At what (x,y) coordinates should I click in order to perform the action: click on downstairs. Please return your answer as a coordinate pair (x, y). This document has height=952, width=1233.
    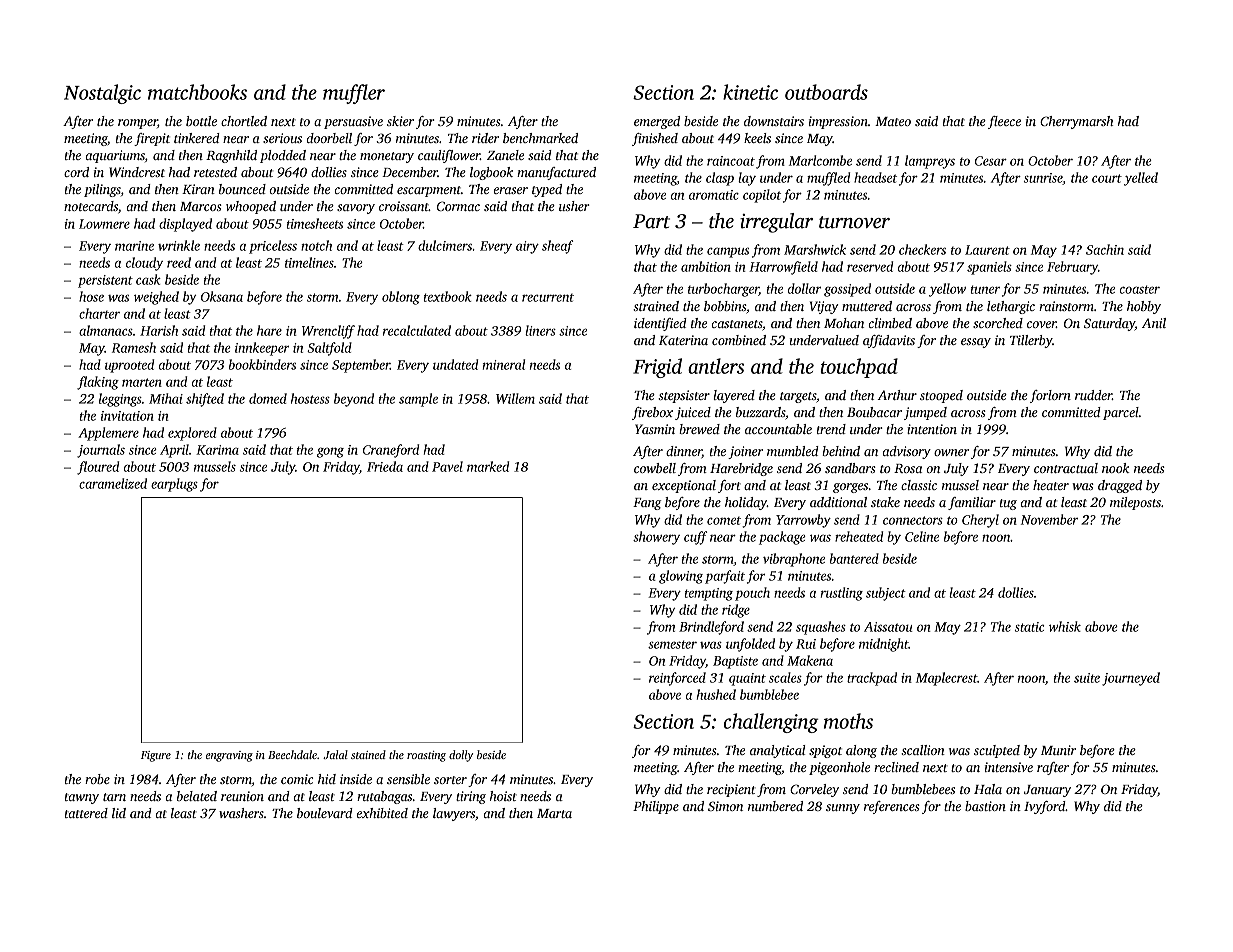
    Looking at the image, I should click on (774, 121).
